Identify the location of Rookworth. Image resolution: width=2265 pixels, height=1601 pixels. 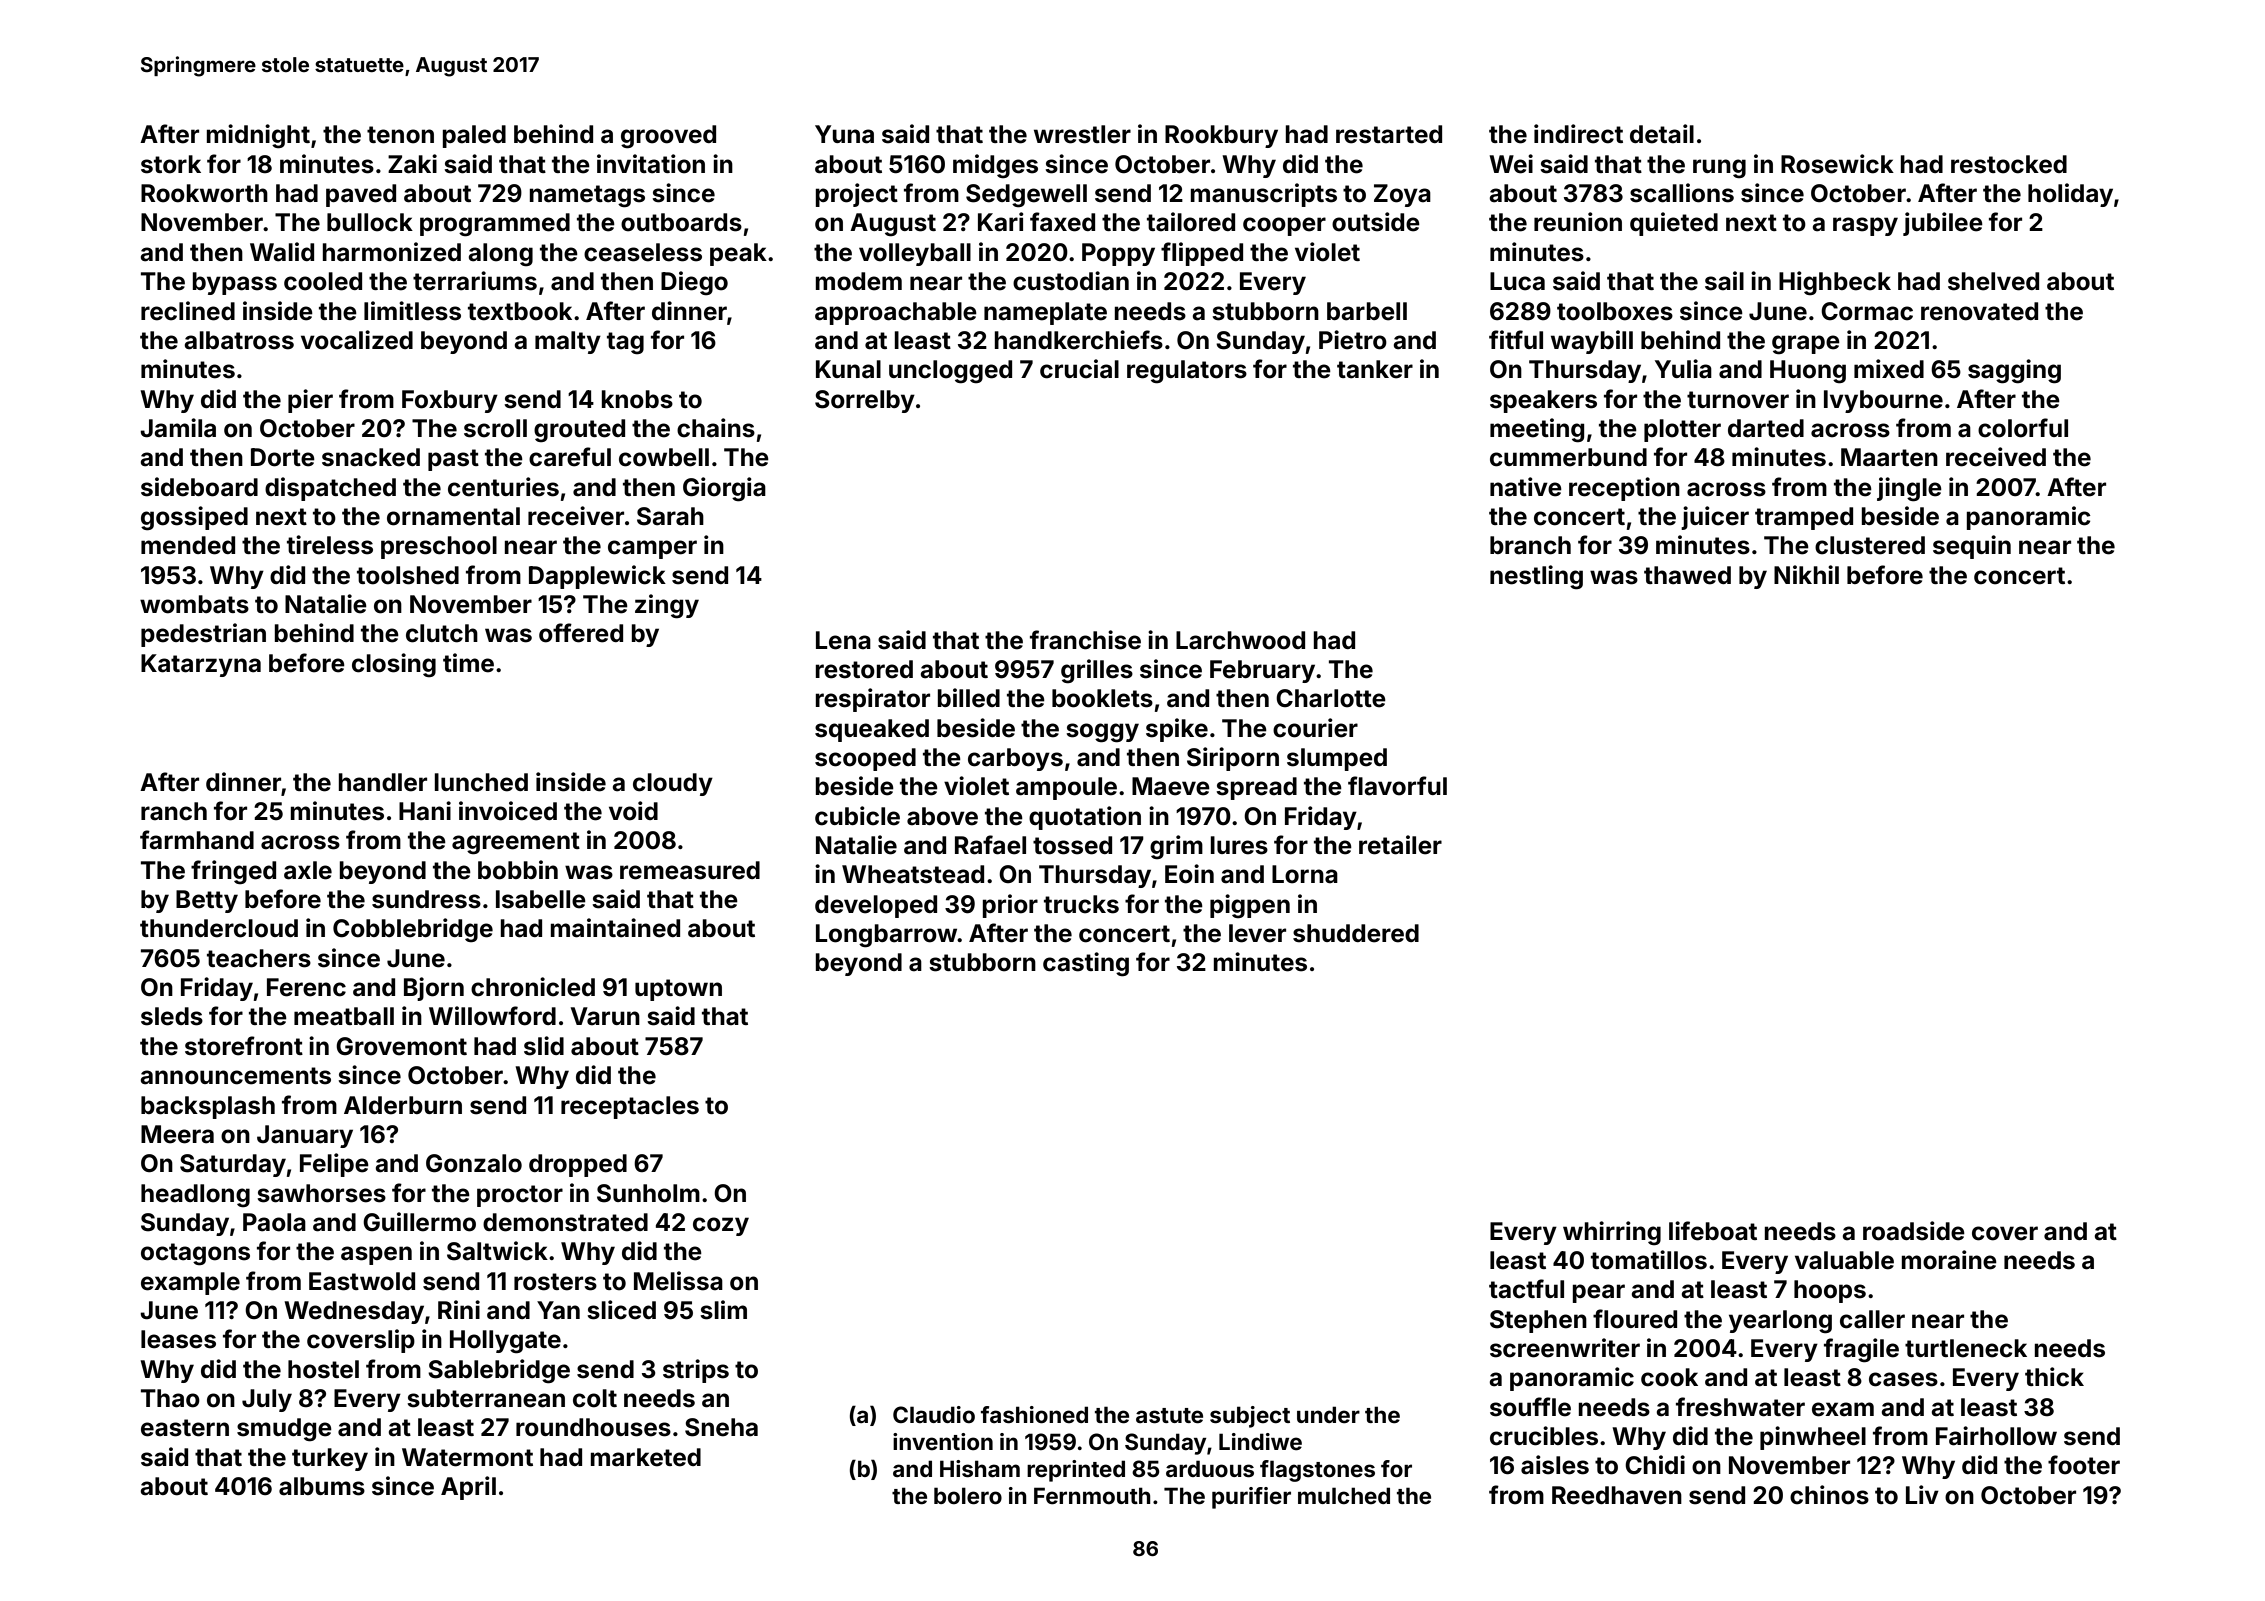
(204, 193).
